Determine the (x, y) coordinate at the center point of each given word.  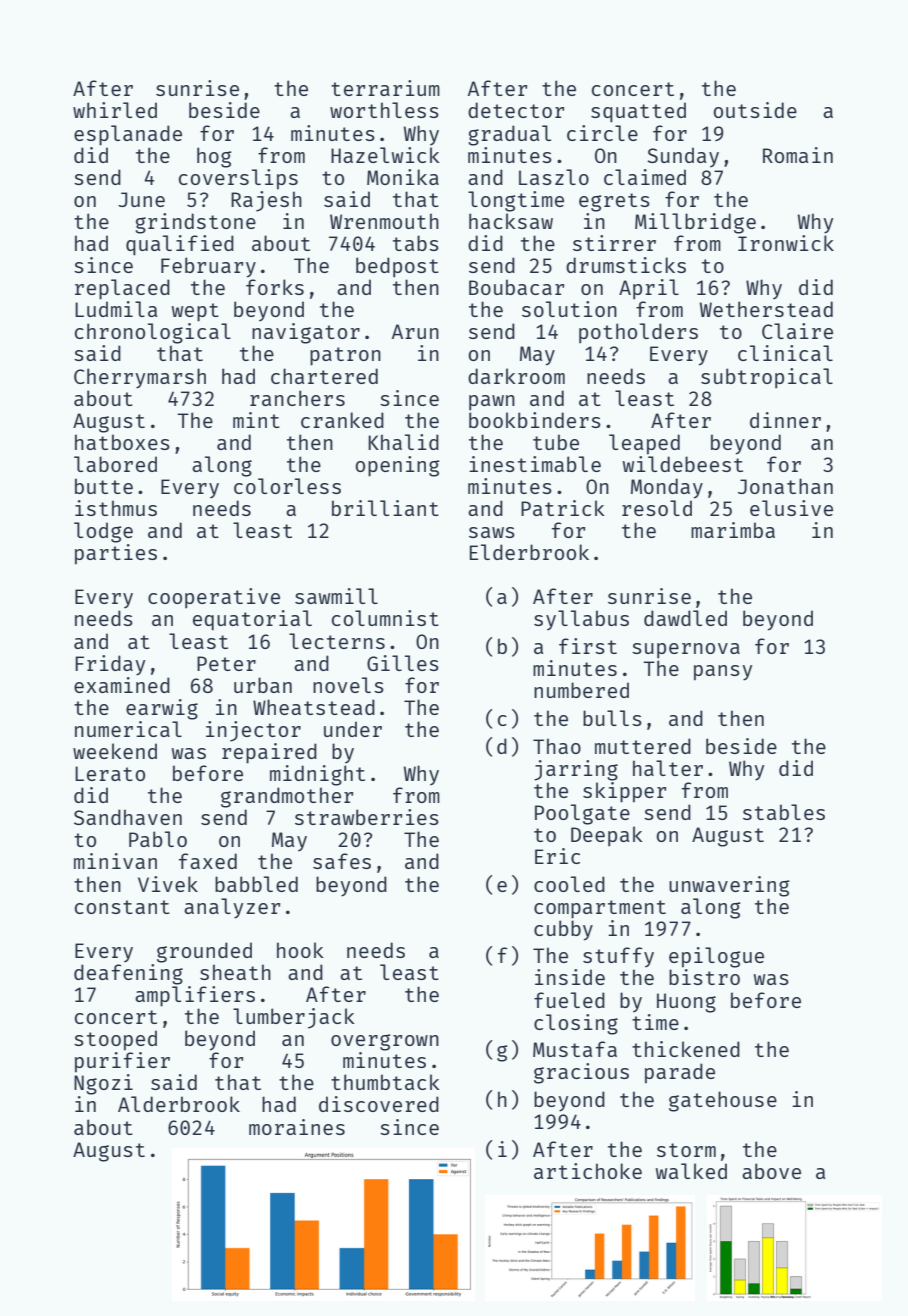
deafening (128, 974)
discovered (379, 1104)
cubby (563, 930)
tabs (416, 243)
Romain (798, 155)
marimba (733, 530)
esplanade (128, 135)
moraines (297, 1127)
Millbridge (695, 223)
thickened (686, 1049)
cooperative (214, 598)
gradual (509, 135)
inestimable (535, 464)
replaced (122, 289)
